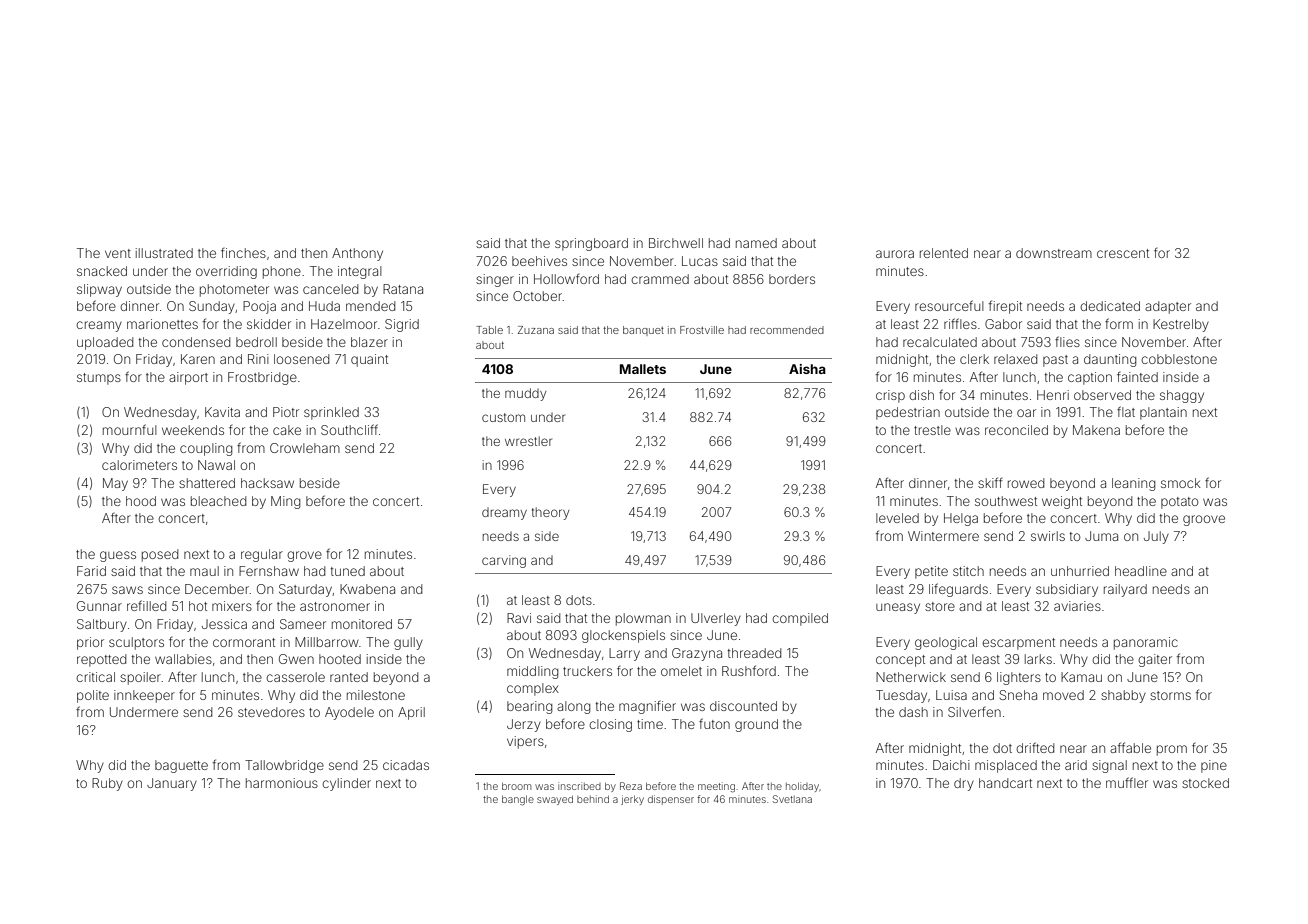  I want to click on Aisha, so click(807, 369).
